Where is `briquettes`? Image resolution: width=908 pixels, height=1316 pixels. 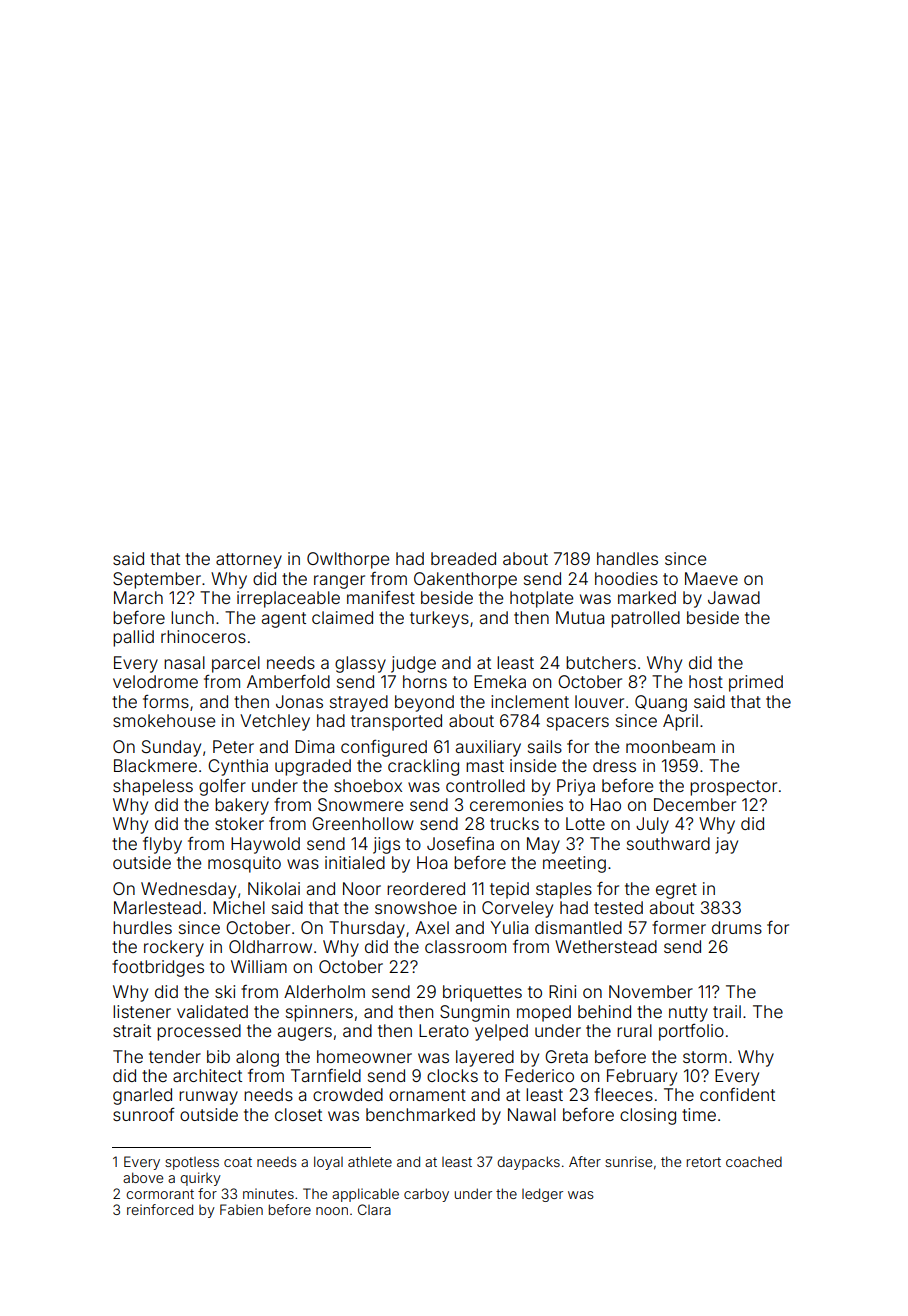
briquettes is located at coordinates (482, 993).
